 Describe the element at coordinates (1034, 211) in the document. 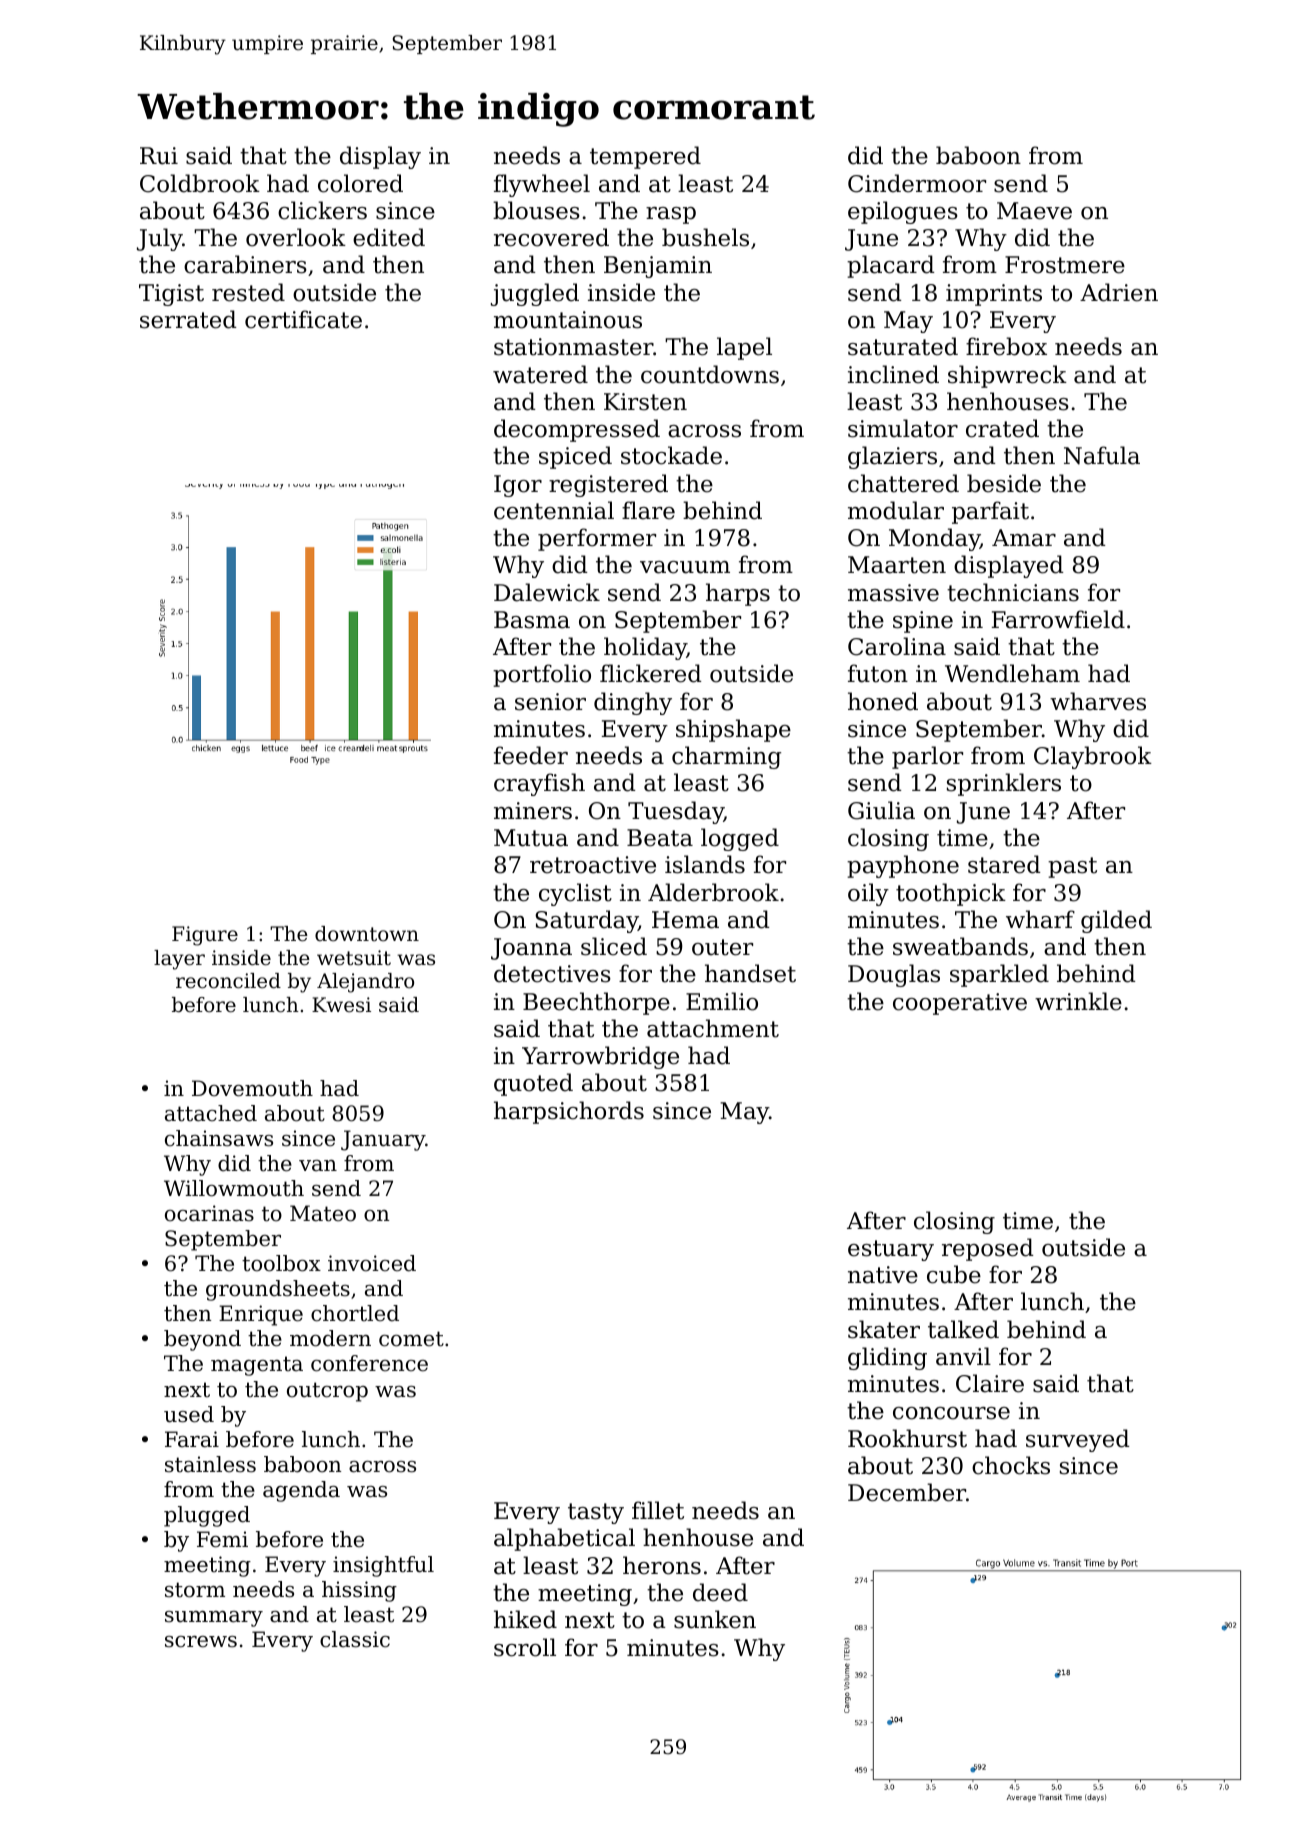

I see `Maeve` at that location.
